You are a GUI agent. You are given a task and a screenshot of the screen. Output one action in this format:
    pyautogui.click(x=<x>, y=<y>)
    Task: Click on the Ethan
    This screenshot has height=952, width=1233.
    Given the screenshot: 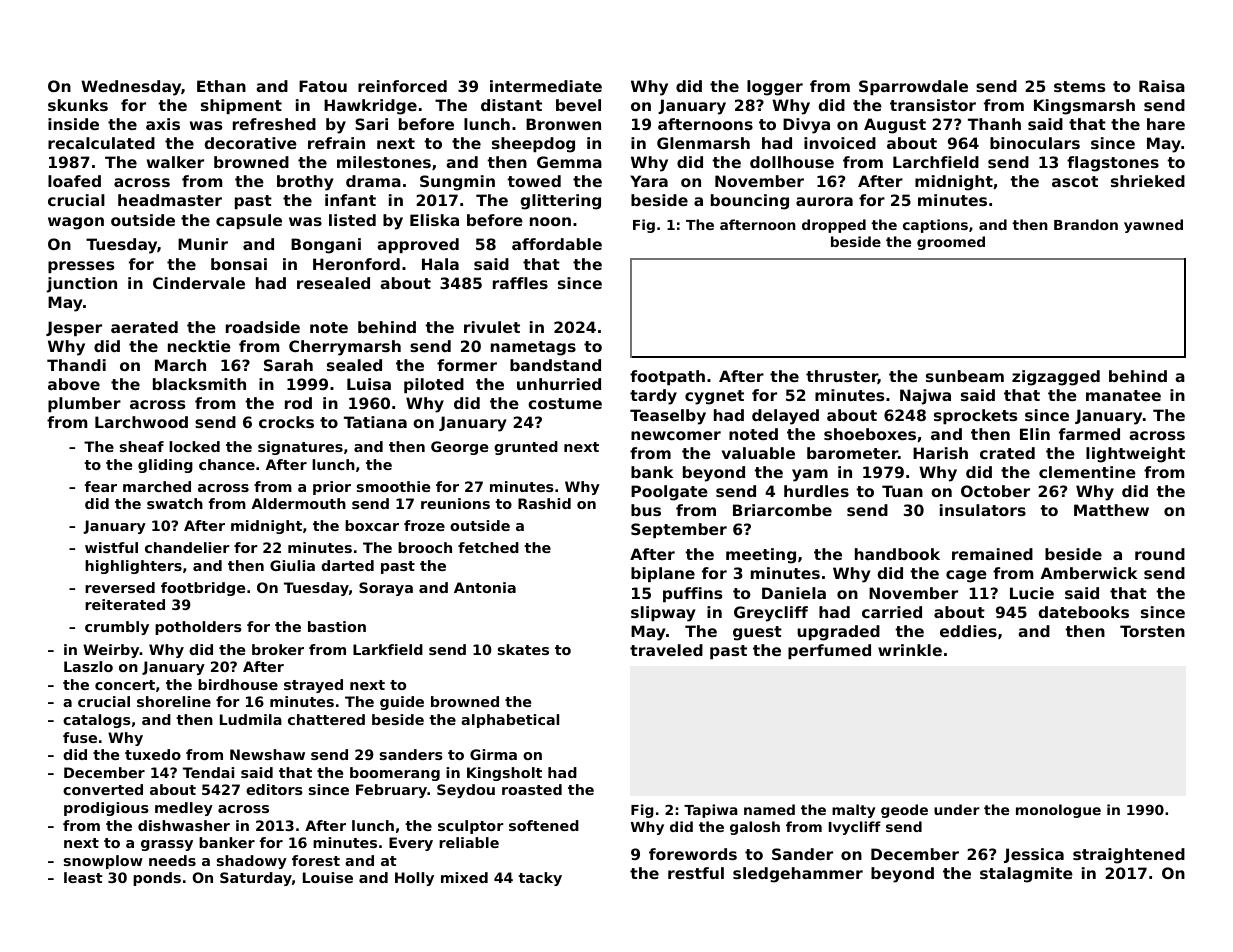 What is the action you would take?
    pyautogui.click(x=221, y=86)
